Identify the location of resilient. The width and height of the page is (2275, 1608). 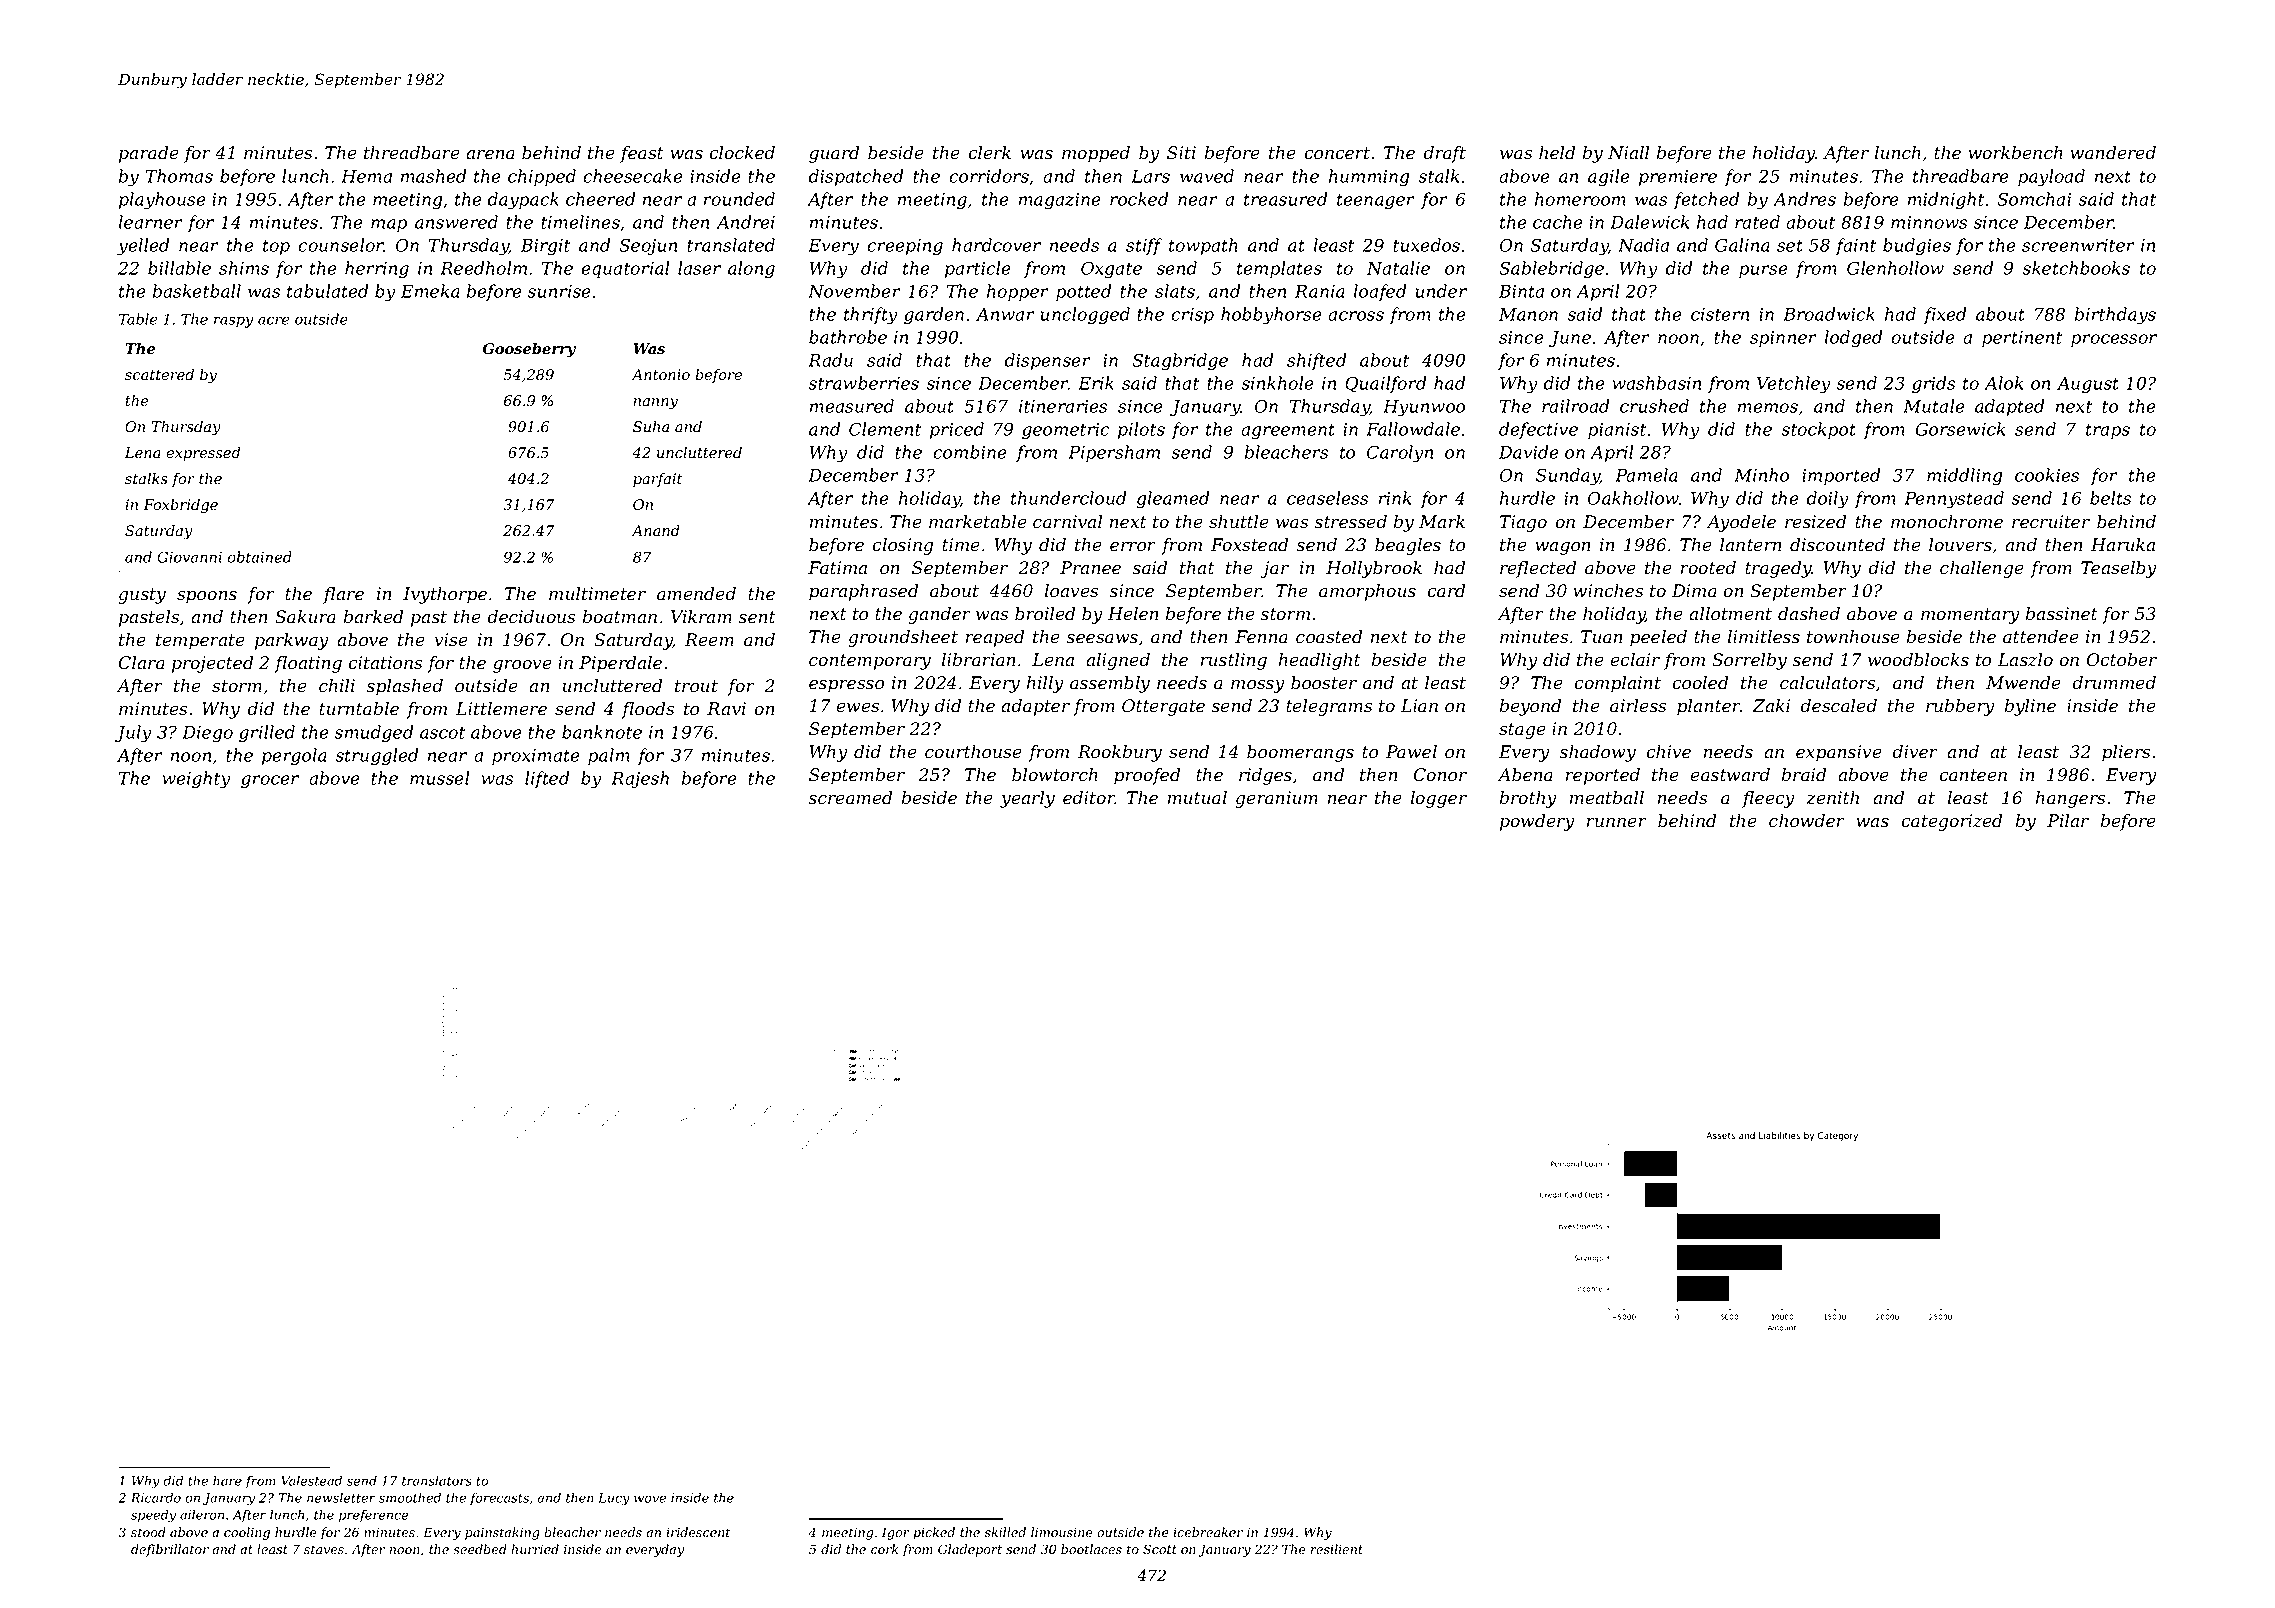
(1337, 1549).
